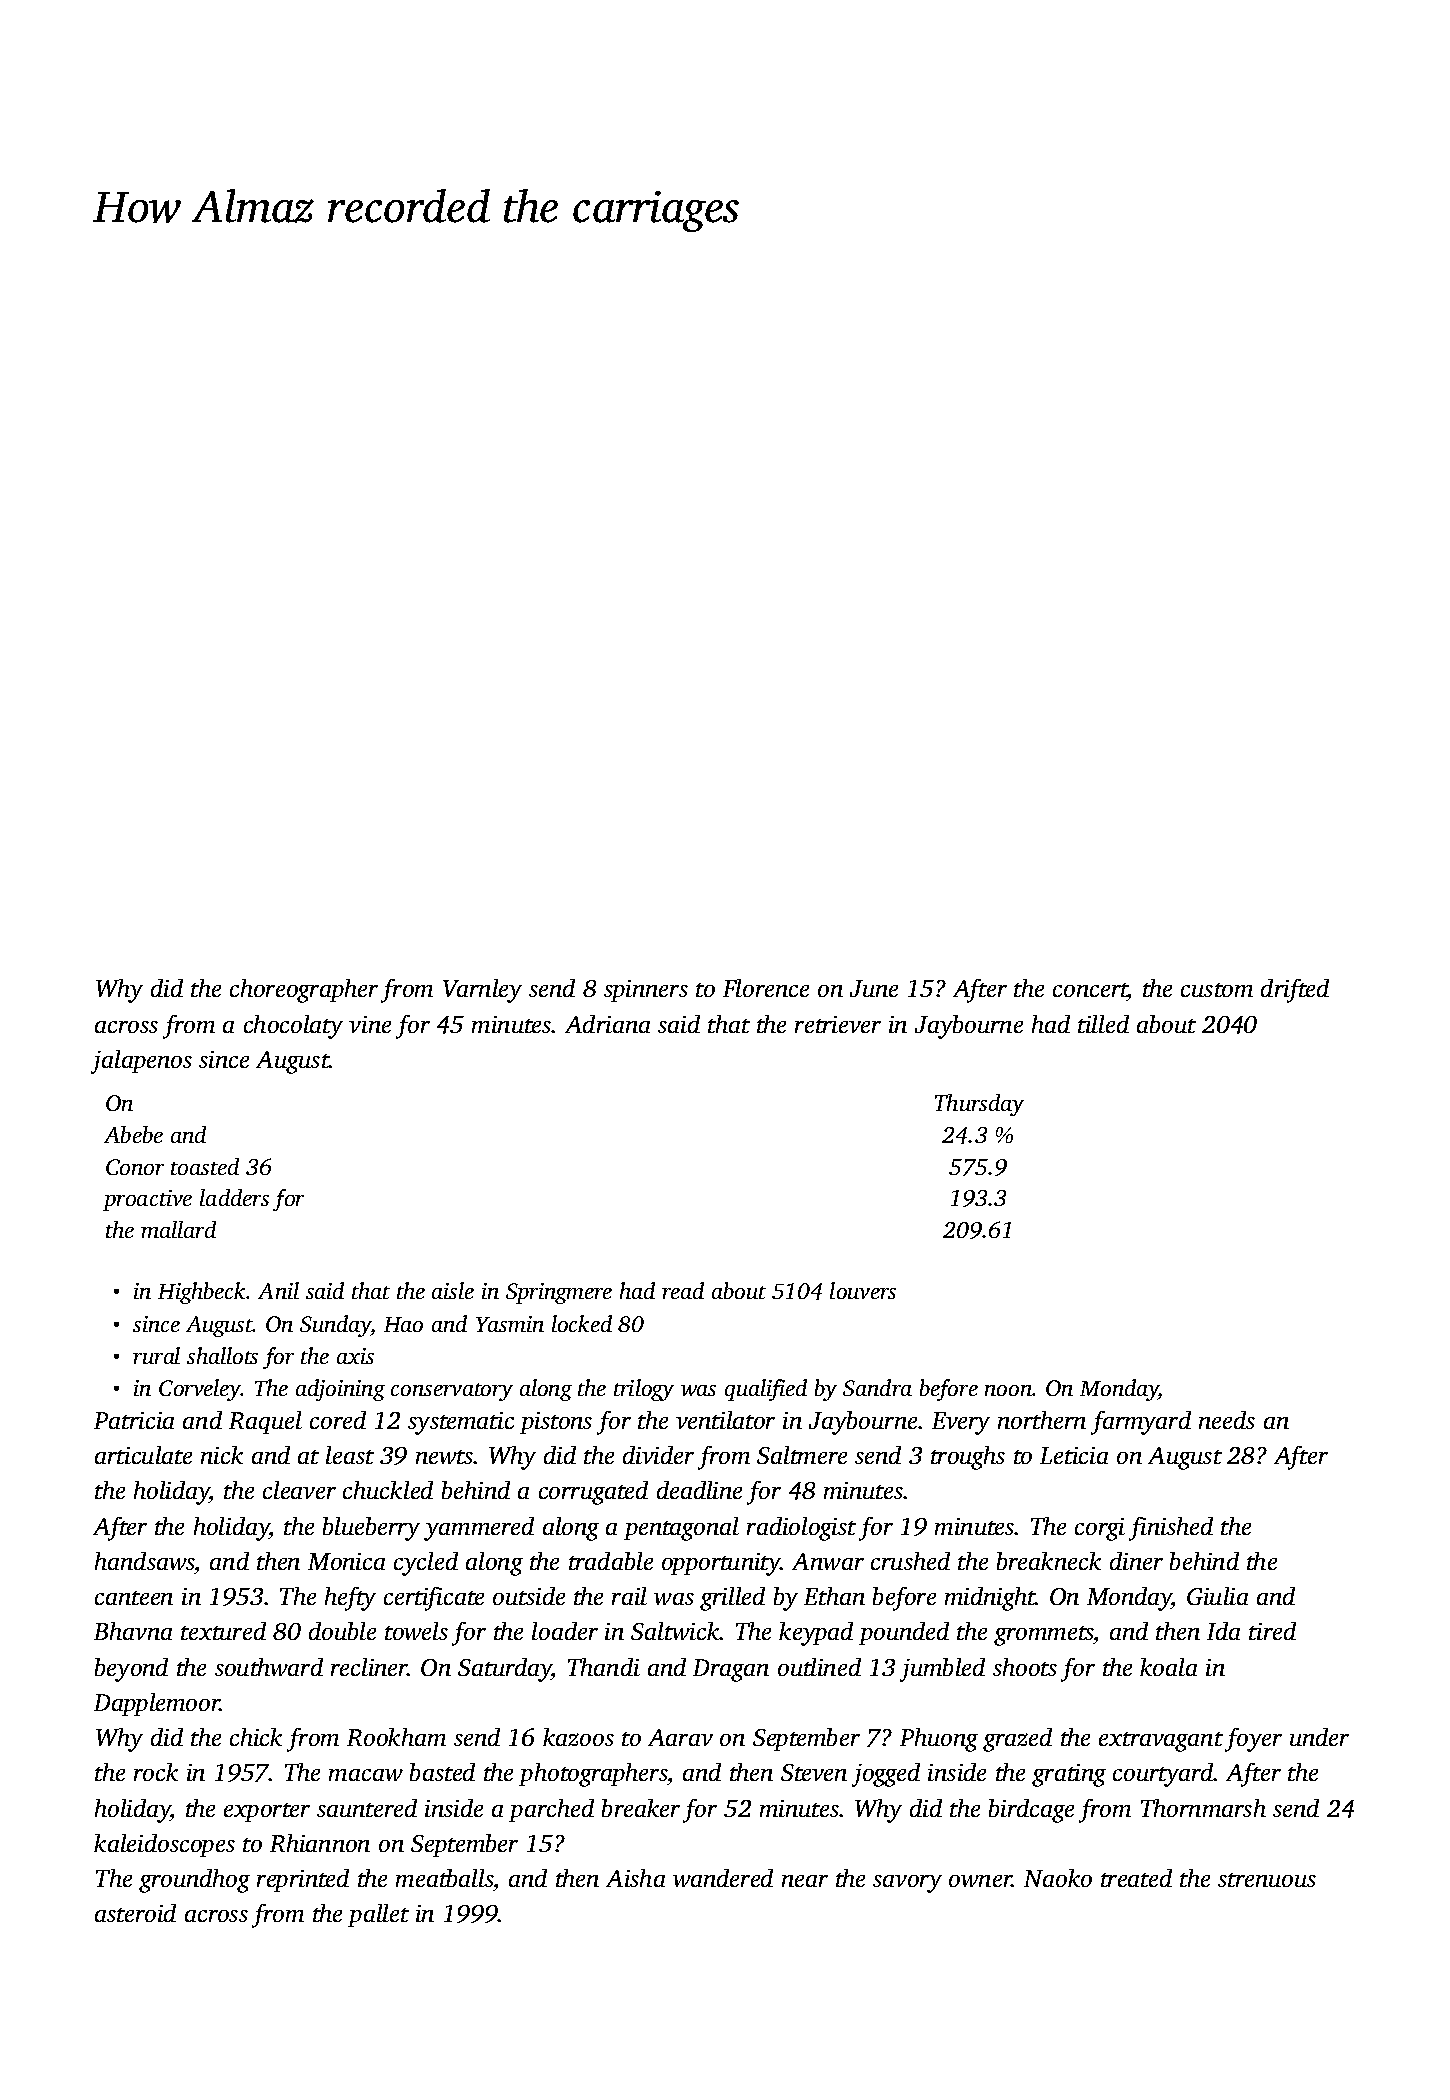 This screenshot has height=2100, width=1450. I want to click on louvers, so click(863, 1290).
